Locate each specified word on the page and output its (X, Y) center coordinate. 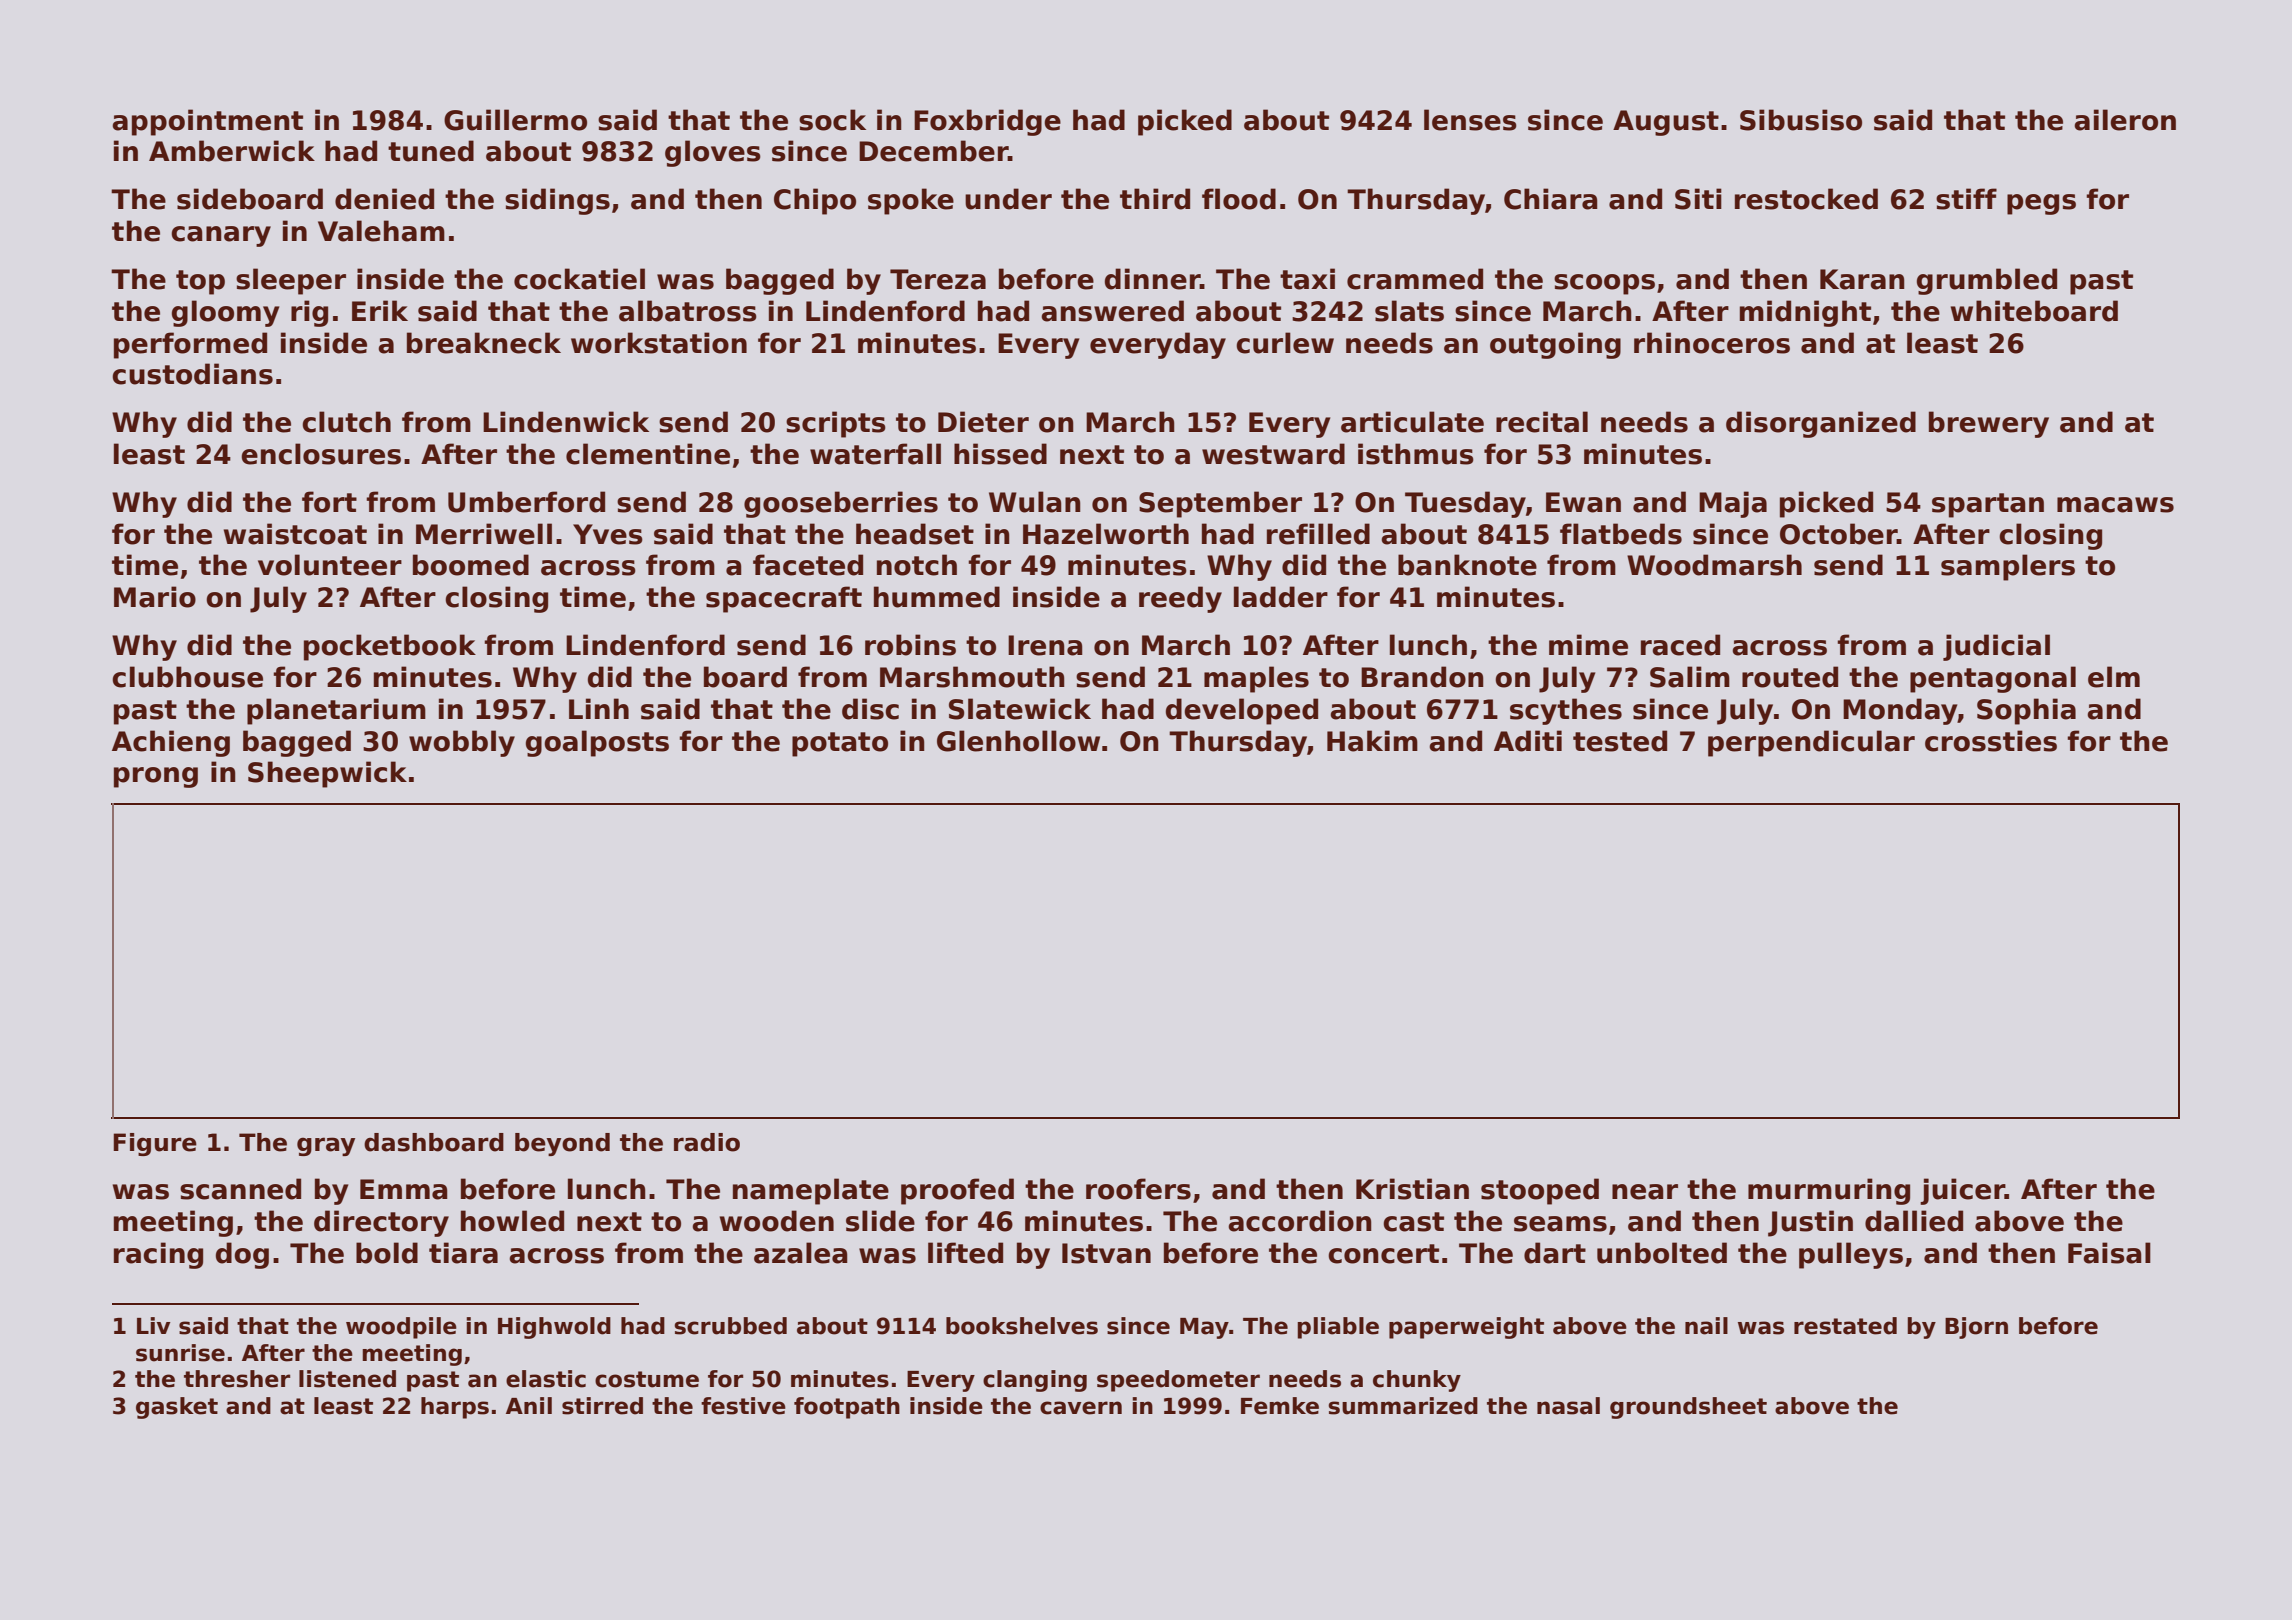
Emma (404, 1189)
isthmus (1416, 454)
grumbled (1987, 281)
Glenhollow (1018, 741)
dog (242, 1255)
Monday (1900, 711)
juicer (1962, 1191)
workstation (659, 343)
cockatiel (579, 279)
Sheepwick (327, 774)
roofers (1138, 1189)
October (1839, 534)
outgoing (1555, 345)
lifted (965, 1253)
